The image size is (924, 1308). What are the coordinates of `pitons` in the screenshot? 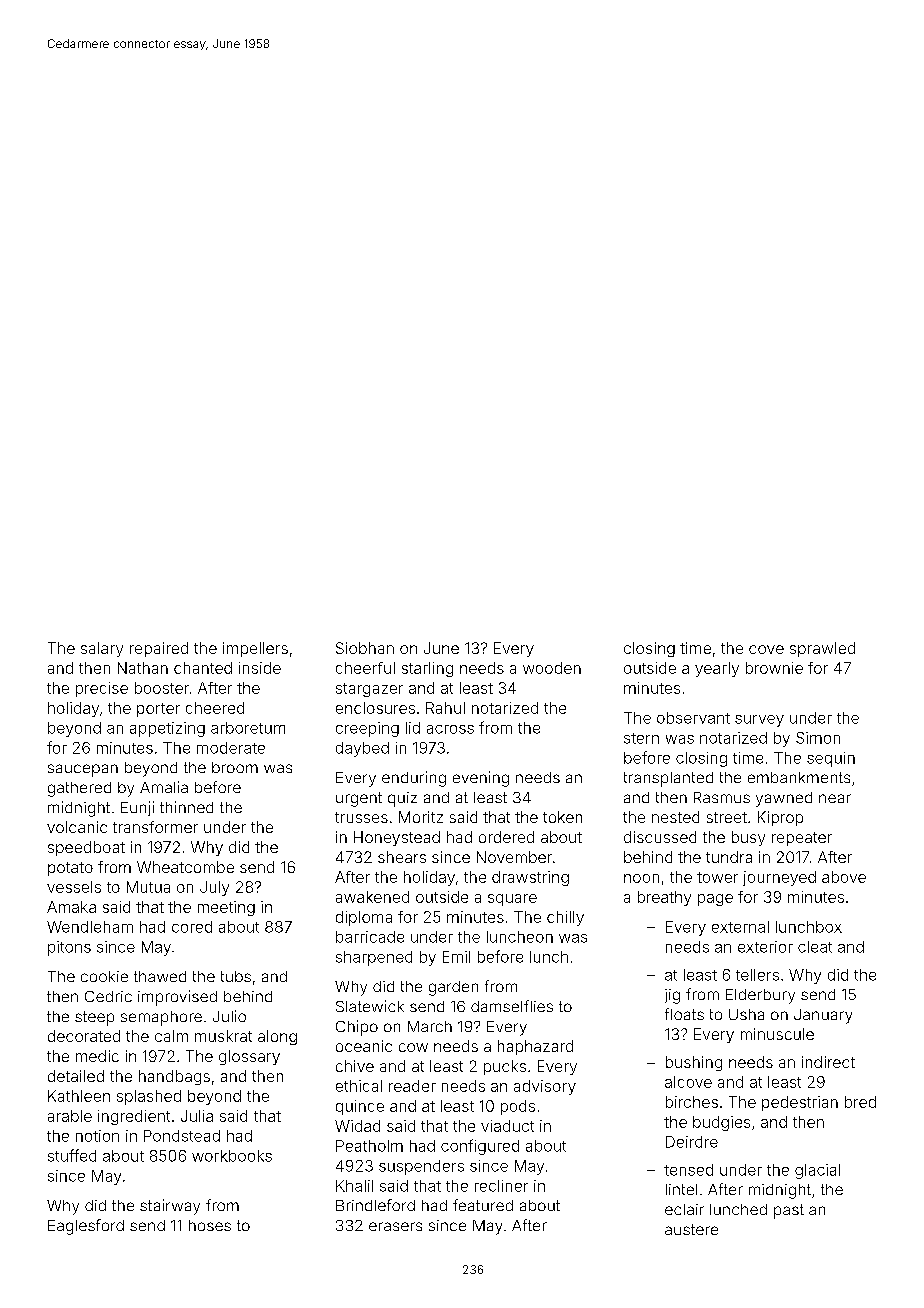 It's located at (69, 948).
